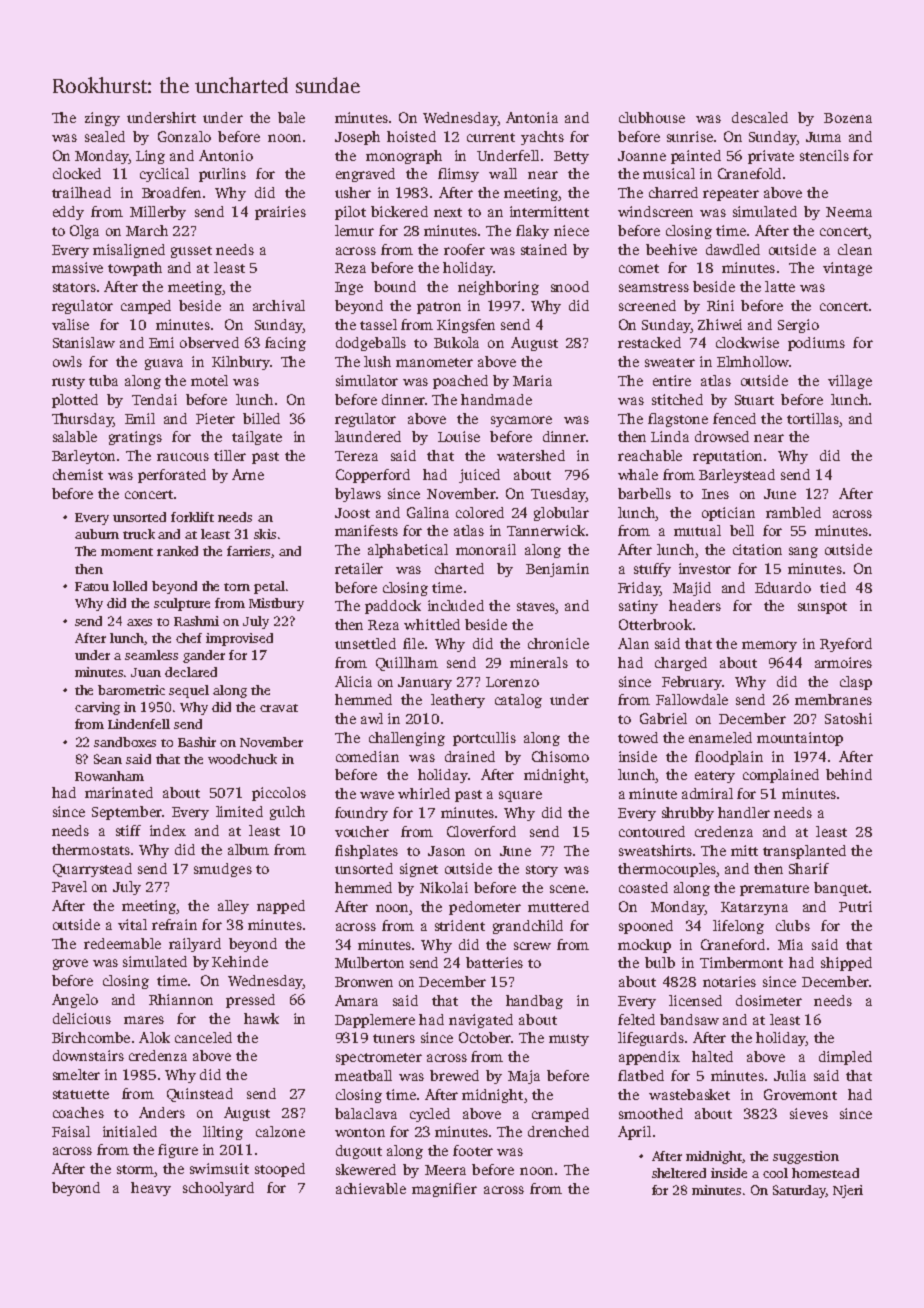 This image has width=924, height=1308. What do you see at coordinates (168, 830) in the image?
I see `index` at bounding box center [168, 830].
